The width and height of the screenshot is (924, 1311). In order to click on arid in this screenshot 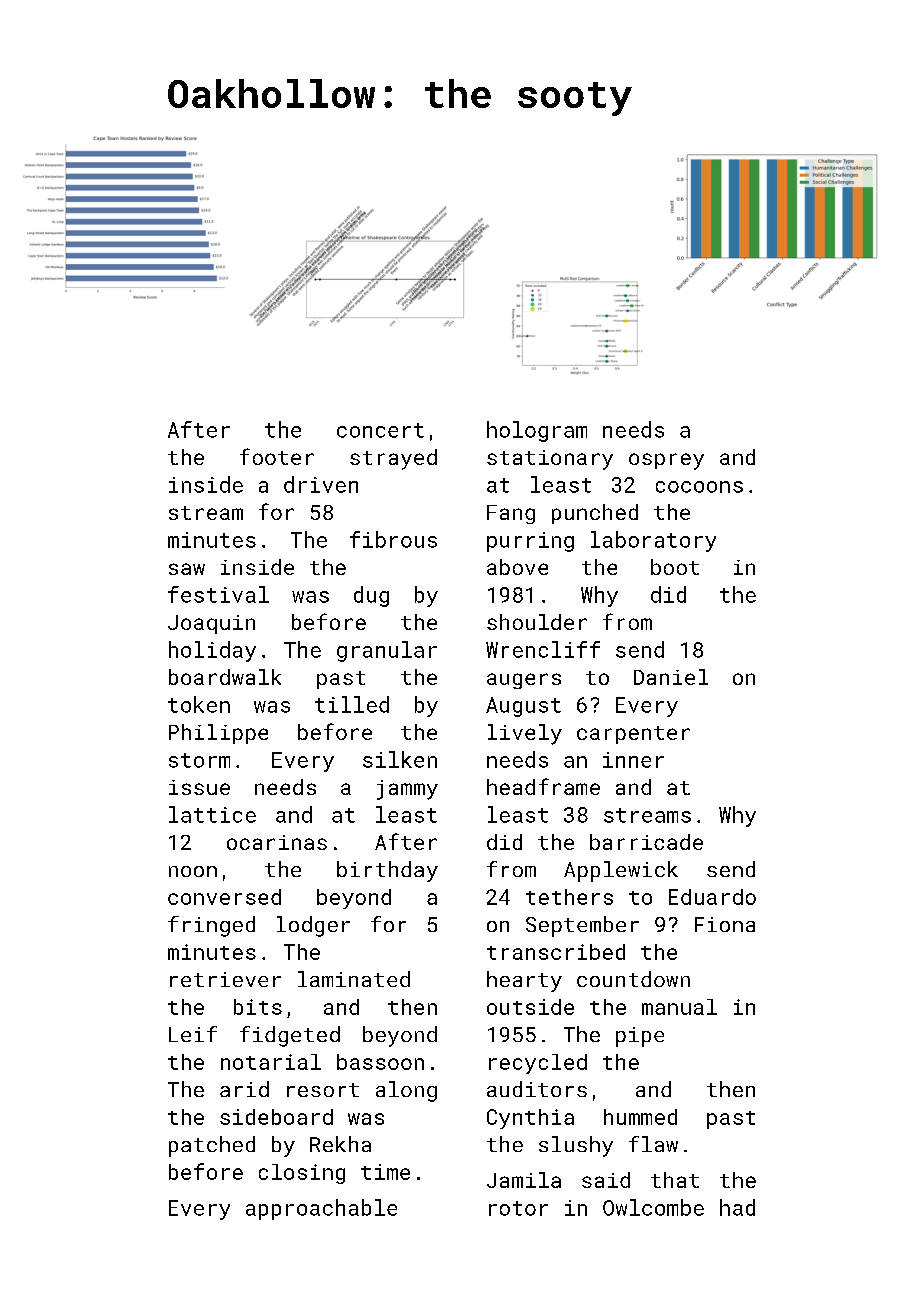, I will do `click(244, 1089)`.
